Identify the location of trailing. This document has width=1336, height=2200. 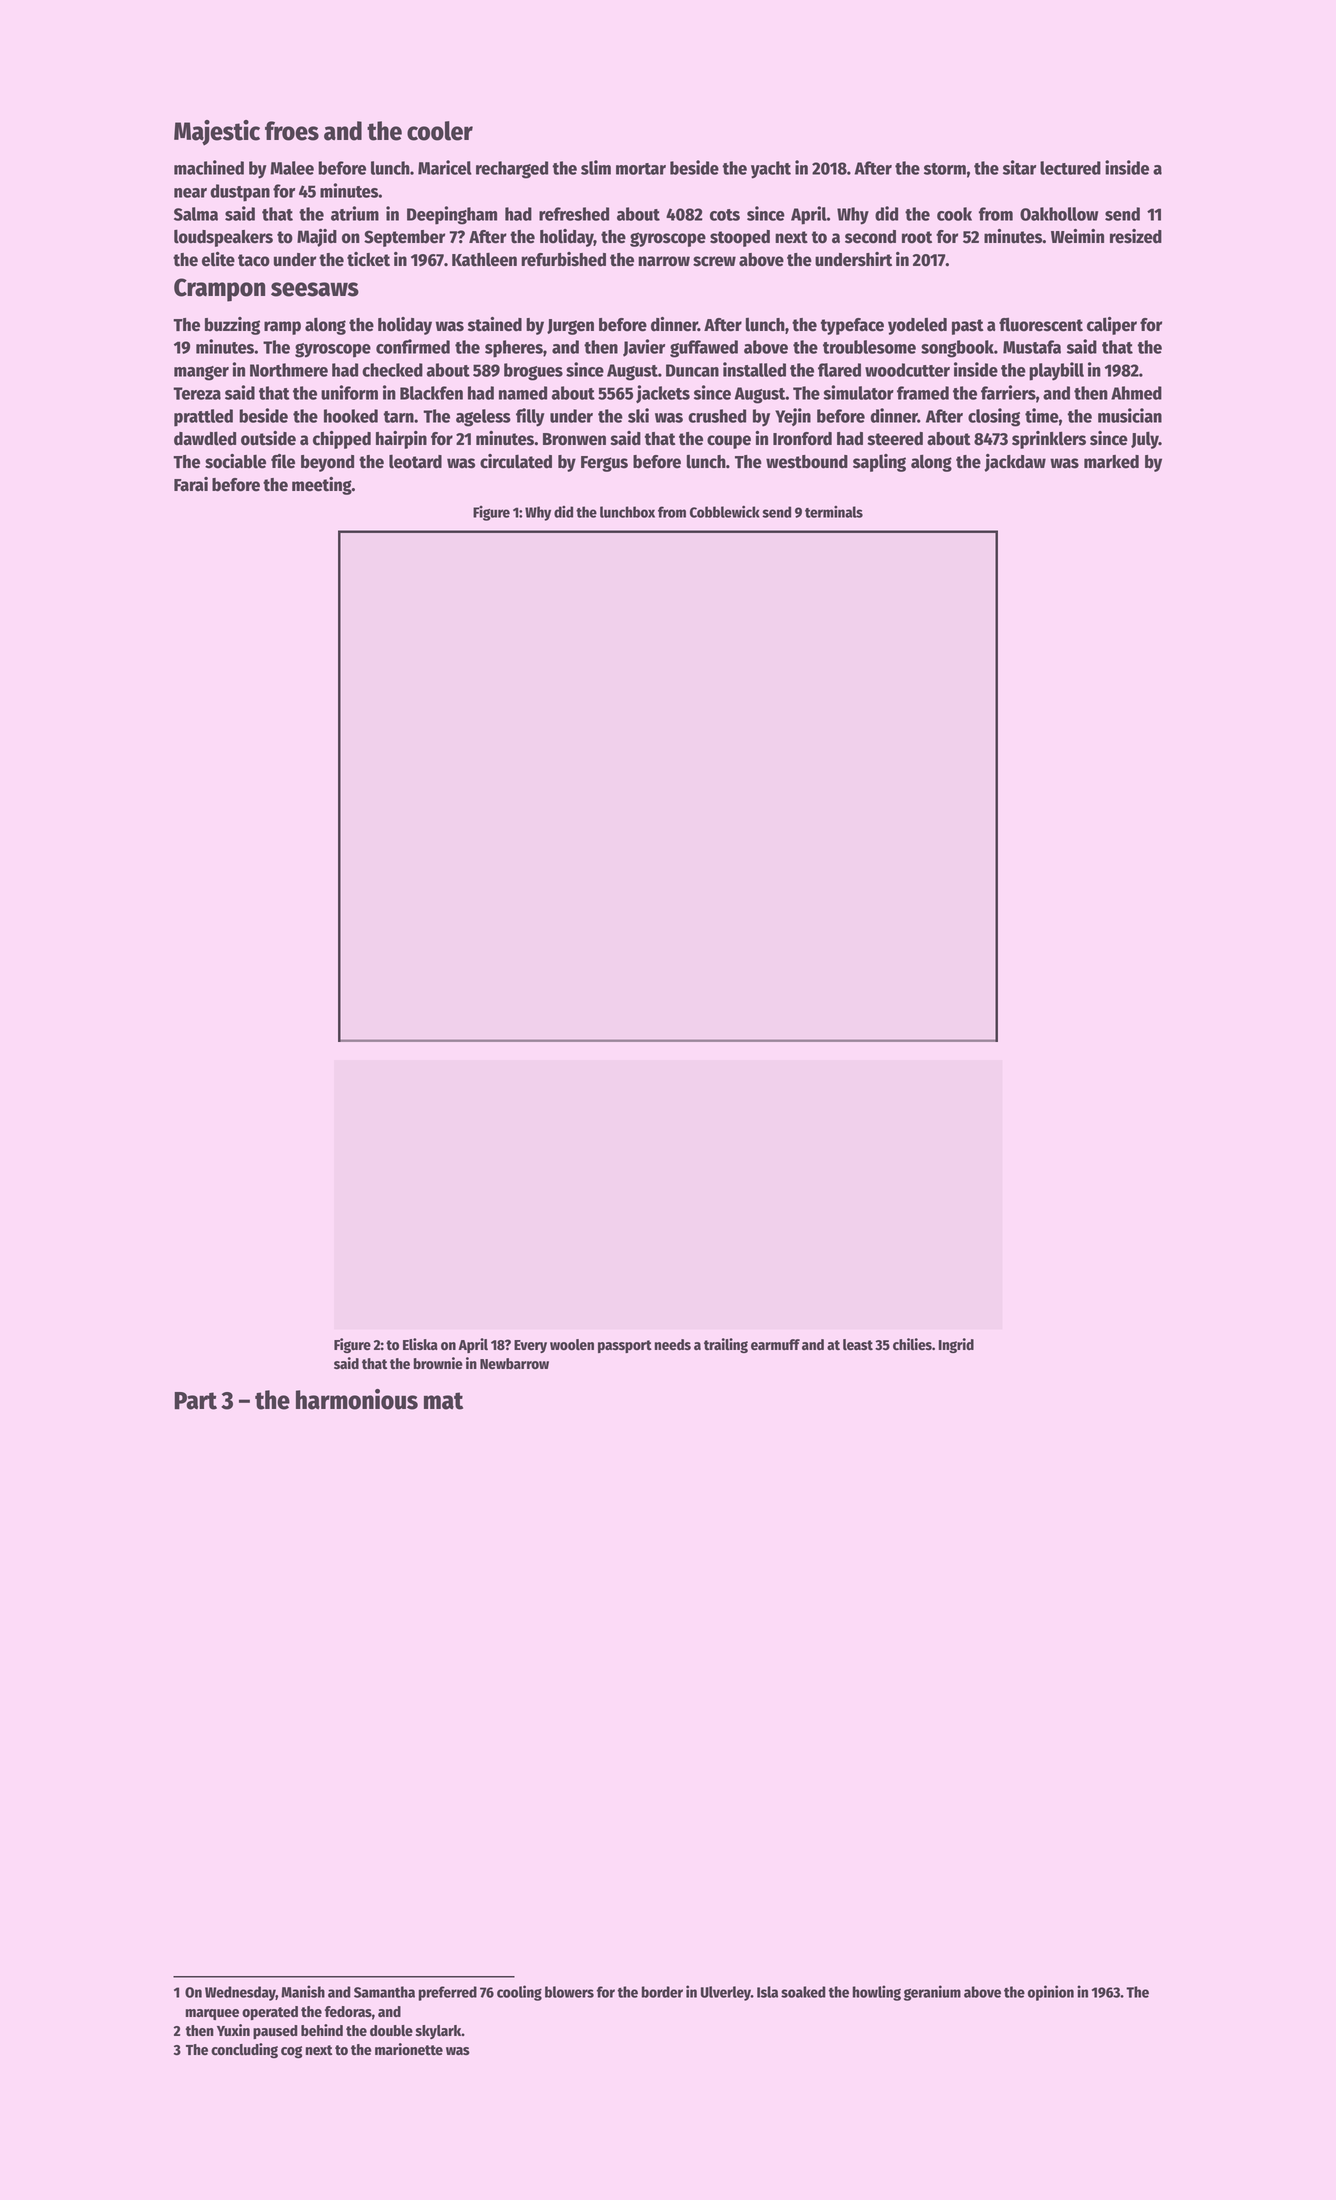
(726, 1345).
